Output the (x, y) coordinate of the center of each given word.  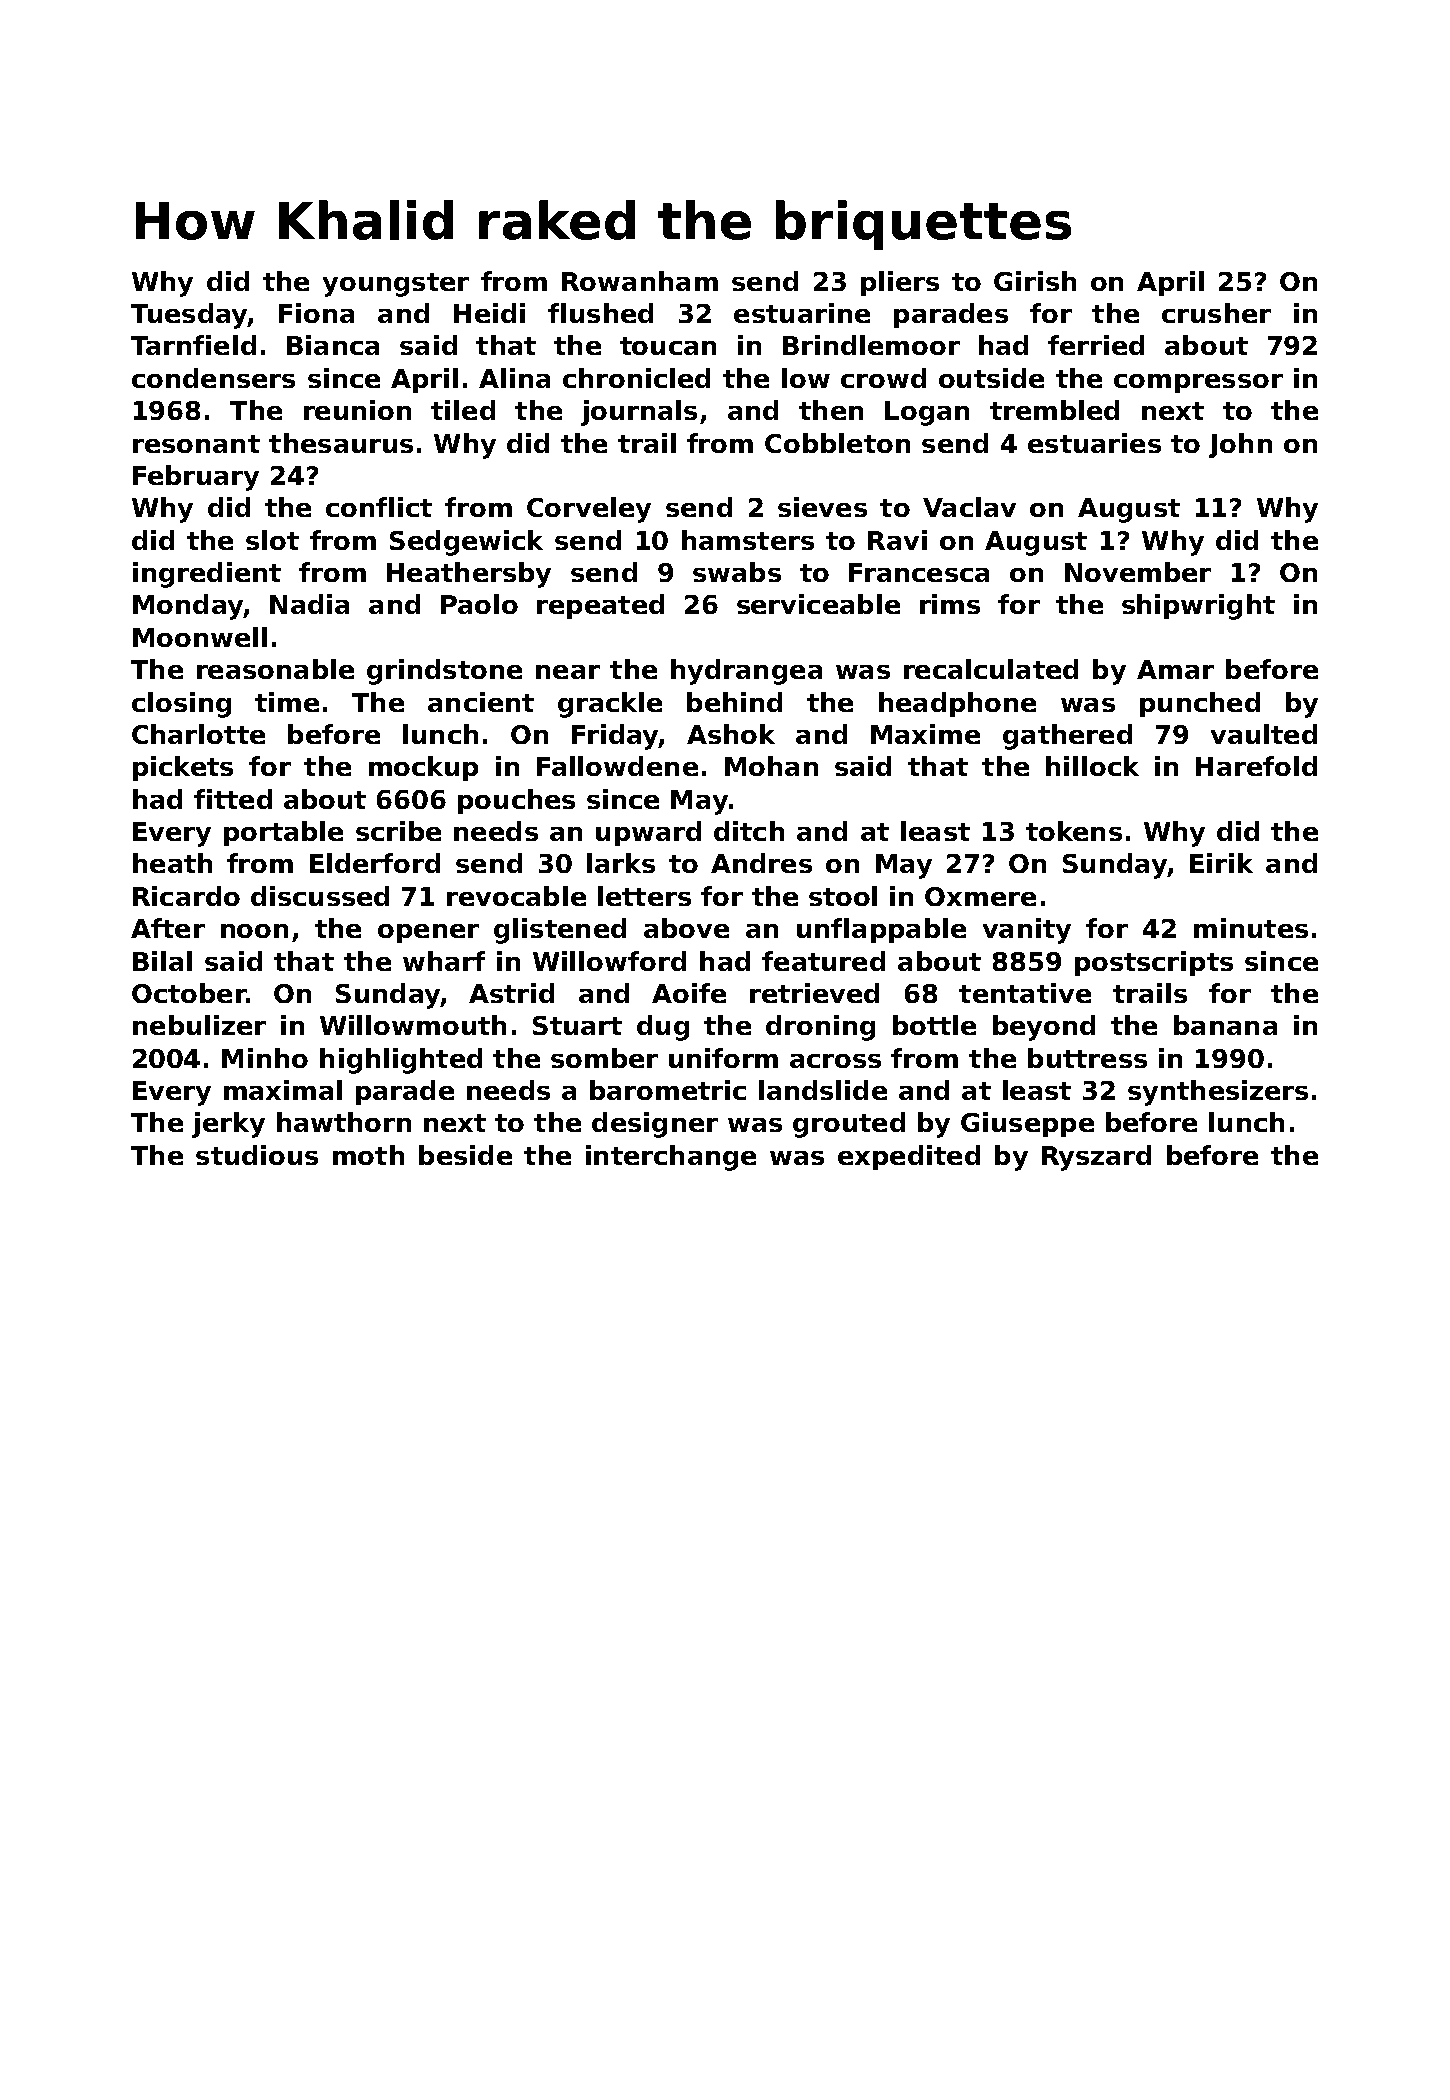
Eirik (1221, 863)
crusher (1216, 313)
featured (823, 961)
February (196, 478)
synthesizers (1218, 1093)
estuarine (802, 313)
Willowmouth (413, 1025)
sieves (822, 507)
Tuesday (189, 316)
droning (820, 1028)
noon (254, 931)
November (1138, 572)
